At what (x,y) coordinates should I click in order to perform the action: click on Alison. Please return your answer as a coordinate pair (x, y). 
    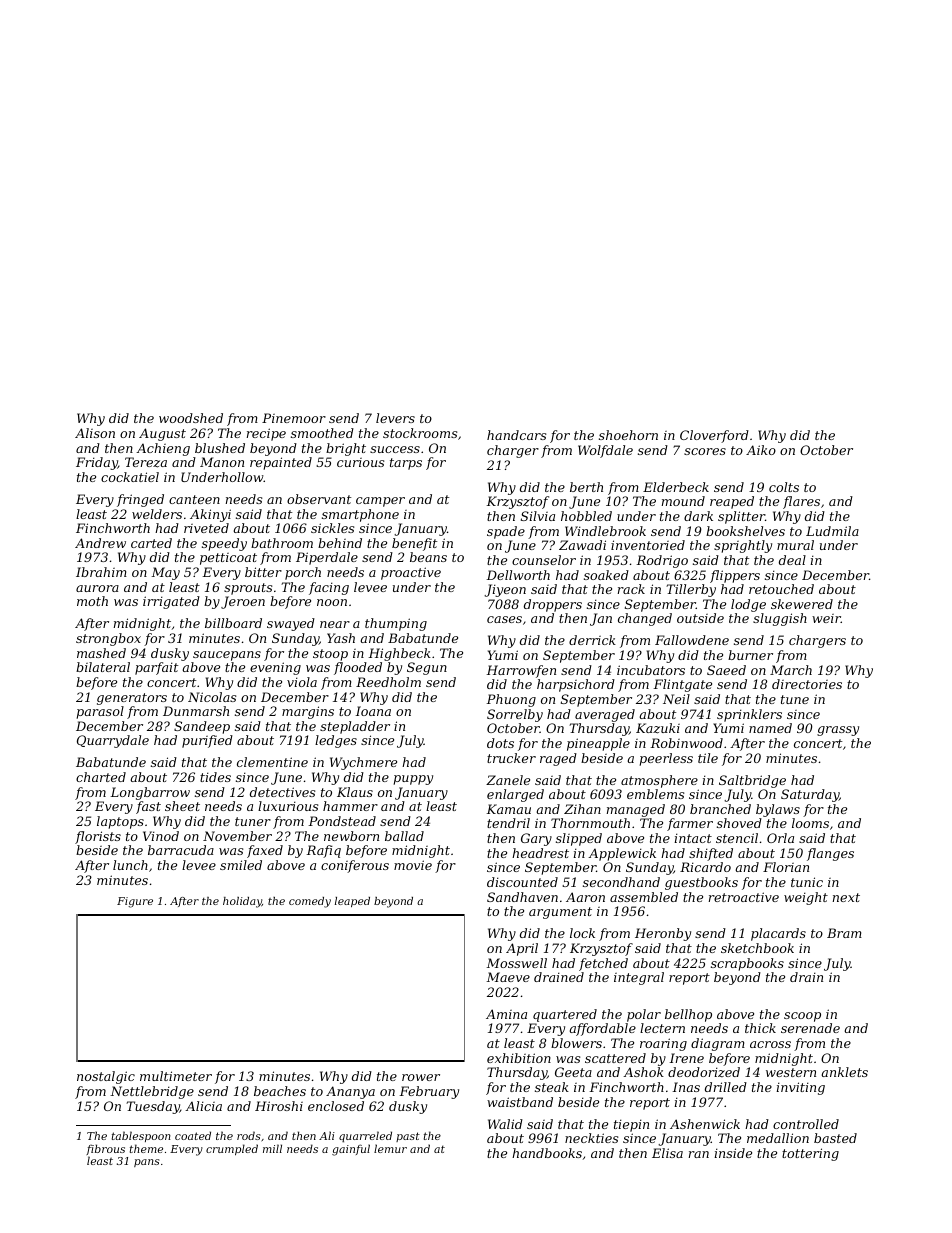
    Looking at the image, I should click on (95, 433).
